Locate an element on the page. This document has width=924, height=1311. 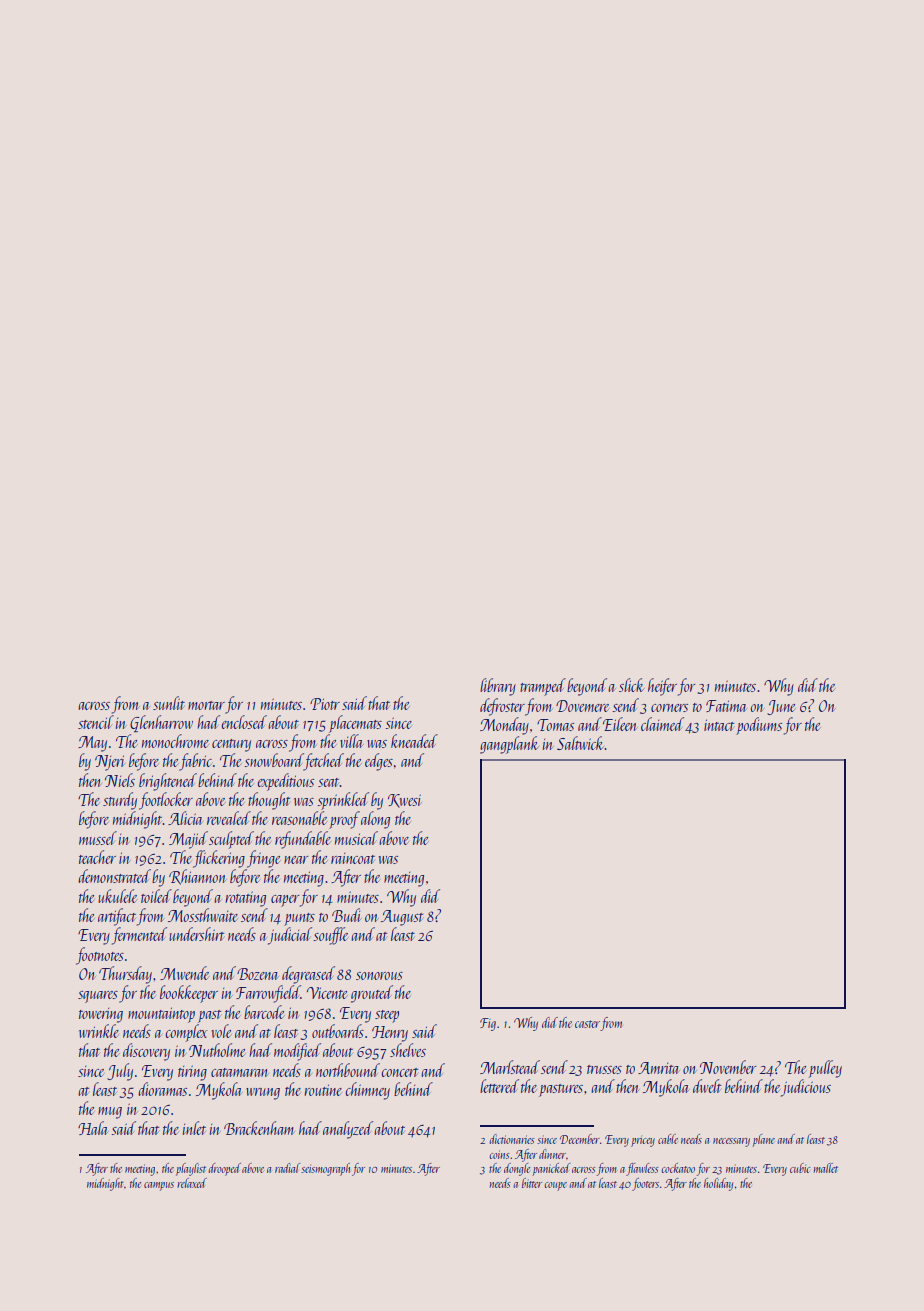
ukulele is located at coordinates (117, 896).
